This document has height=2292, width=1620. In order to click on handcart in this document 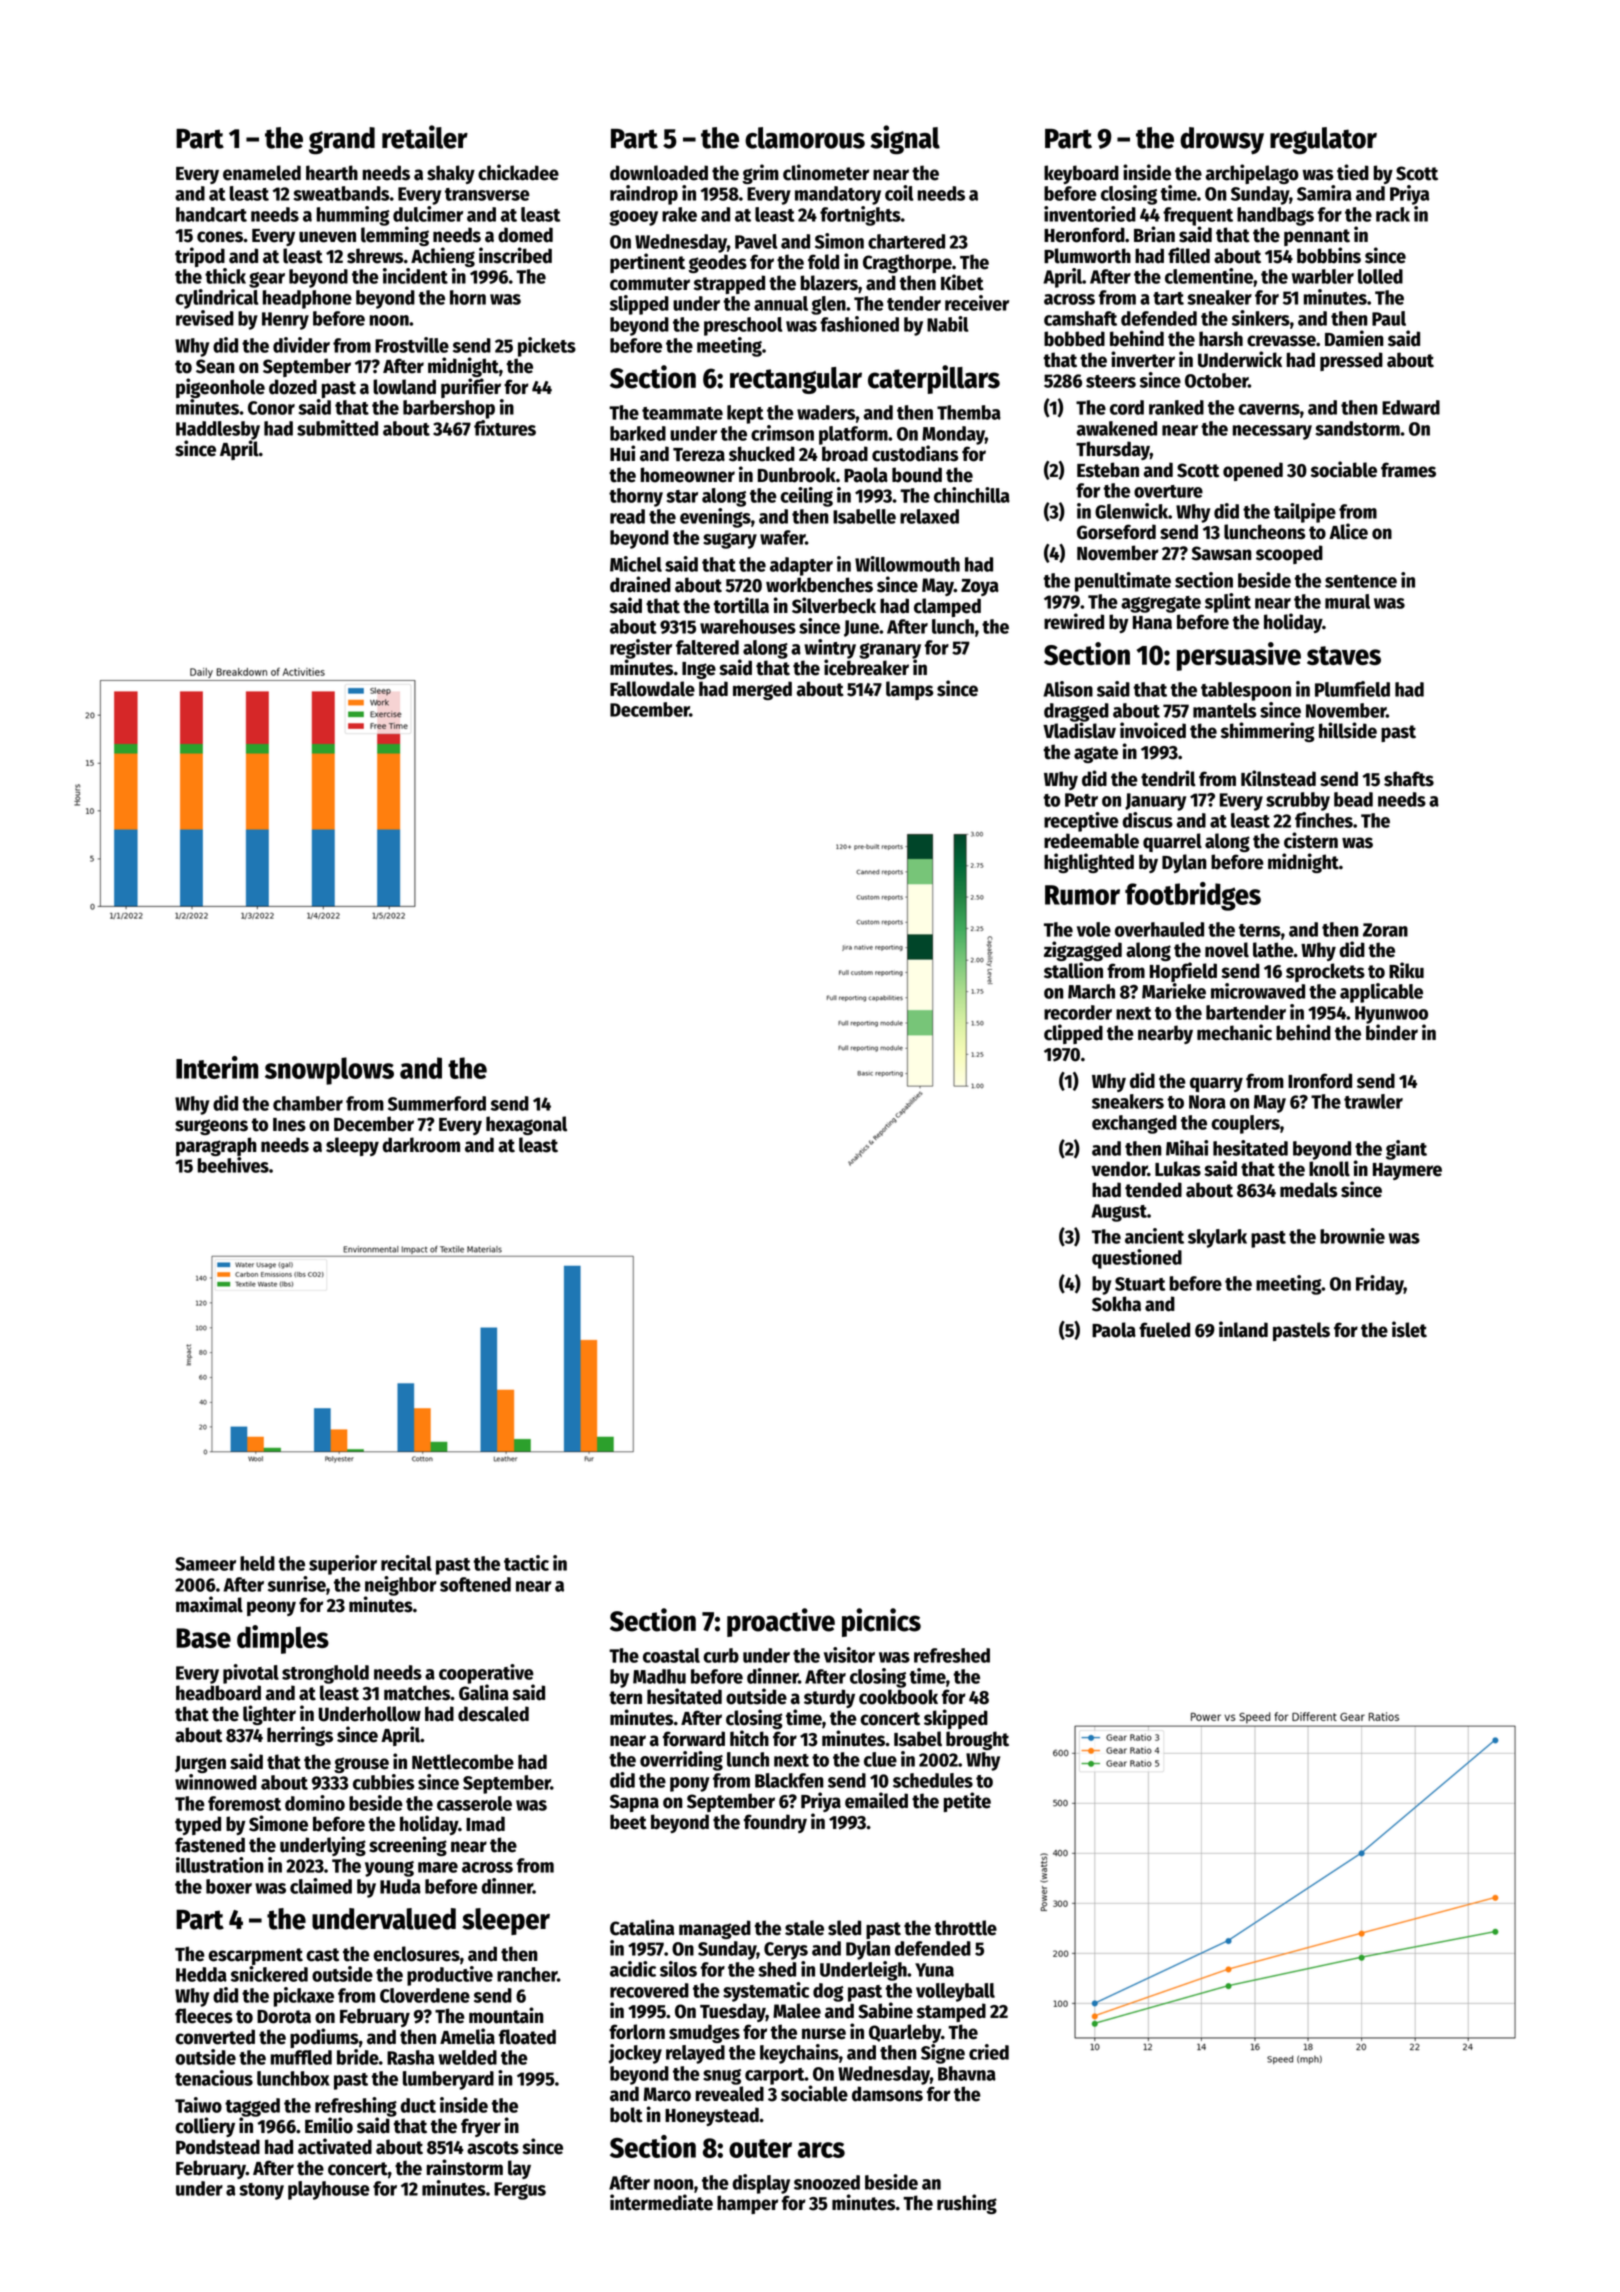, I will do `click(211, 214)`.
